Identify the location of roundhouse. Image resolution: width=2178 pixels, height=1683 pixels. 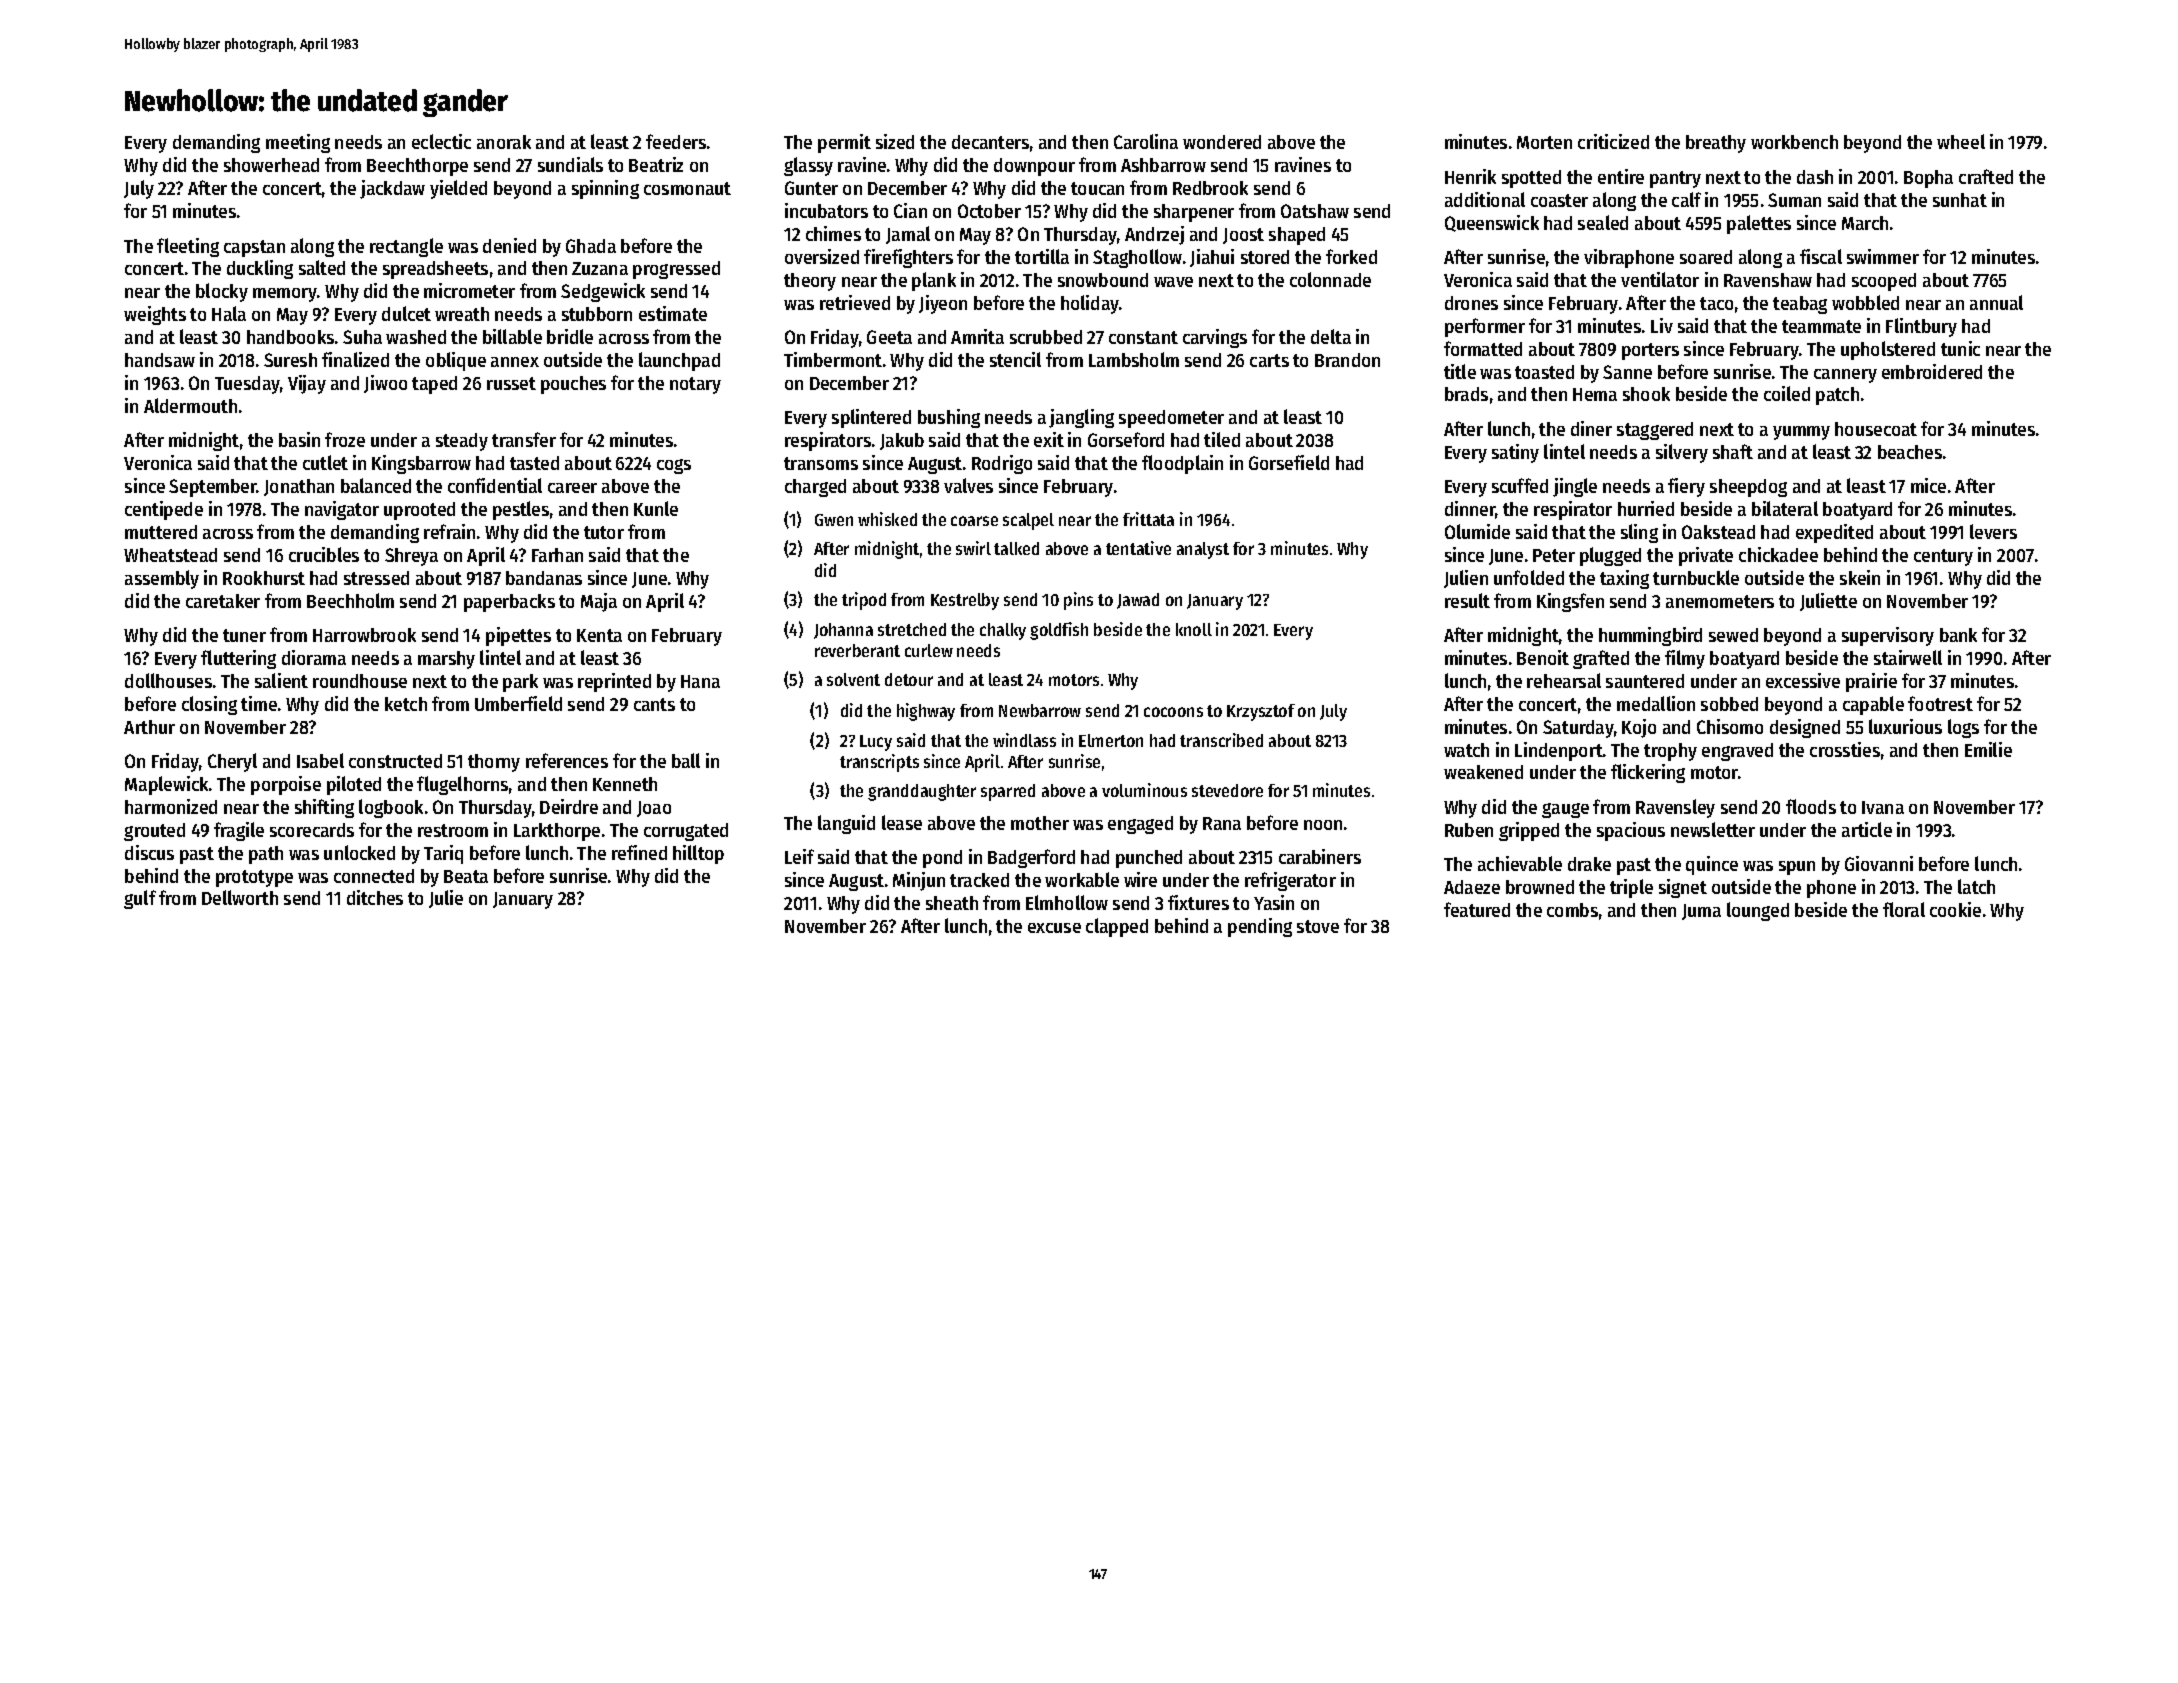
(360, 681).
